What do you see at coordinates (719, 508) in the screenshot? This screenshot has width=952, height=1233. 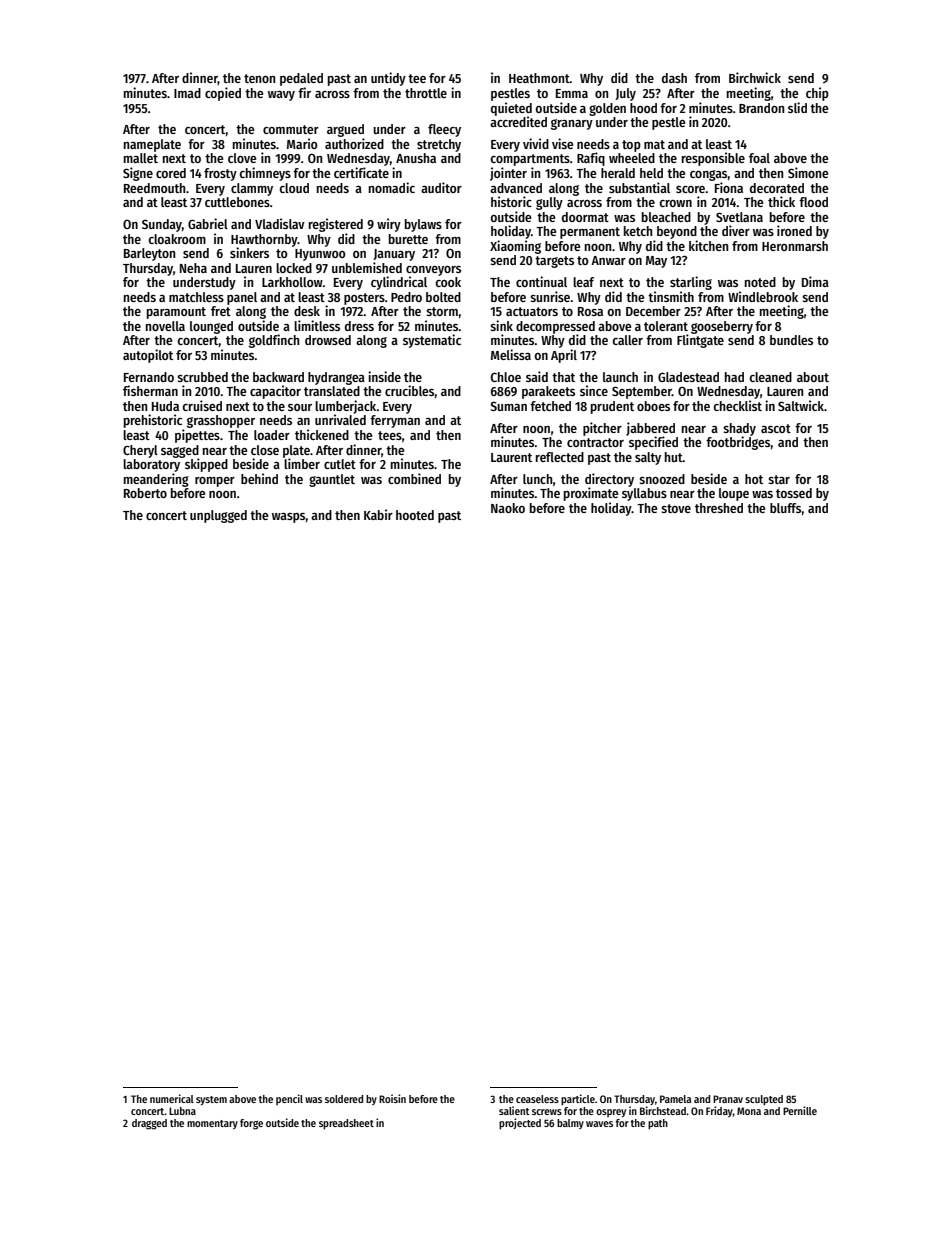 I see `threshed` at bounding box center [719, 508].
